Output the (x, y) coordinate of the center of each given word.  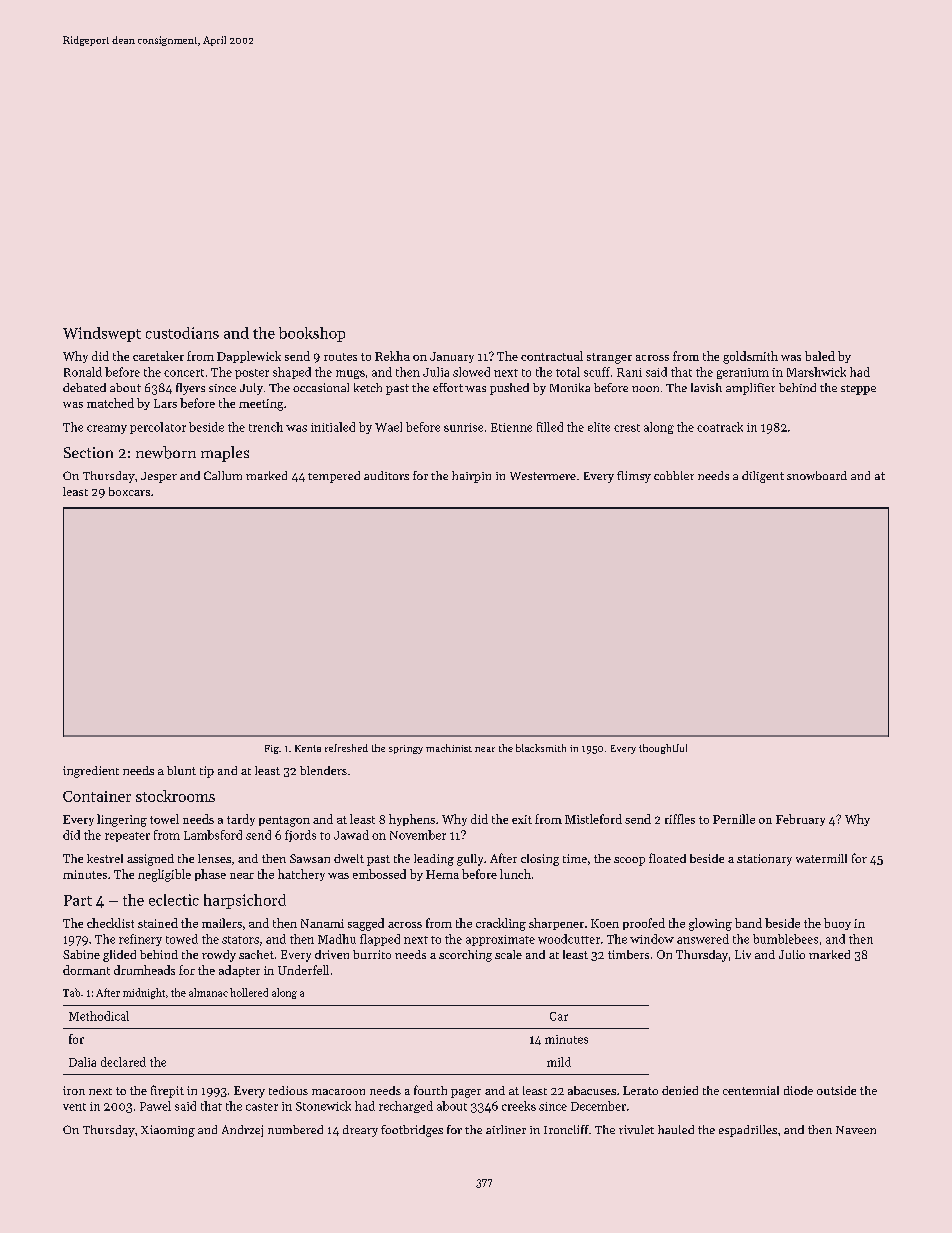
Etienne (511, 427)
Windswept (102, 334)
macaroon (338, 1092)
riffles (680, 819)
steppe (858, 390)
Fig (272, 749)
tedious (288, 1090)
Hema (442, 874)
